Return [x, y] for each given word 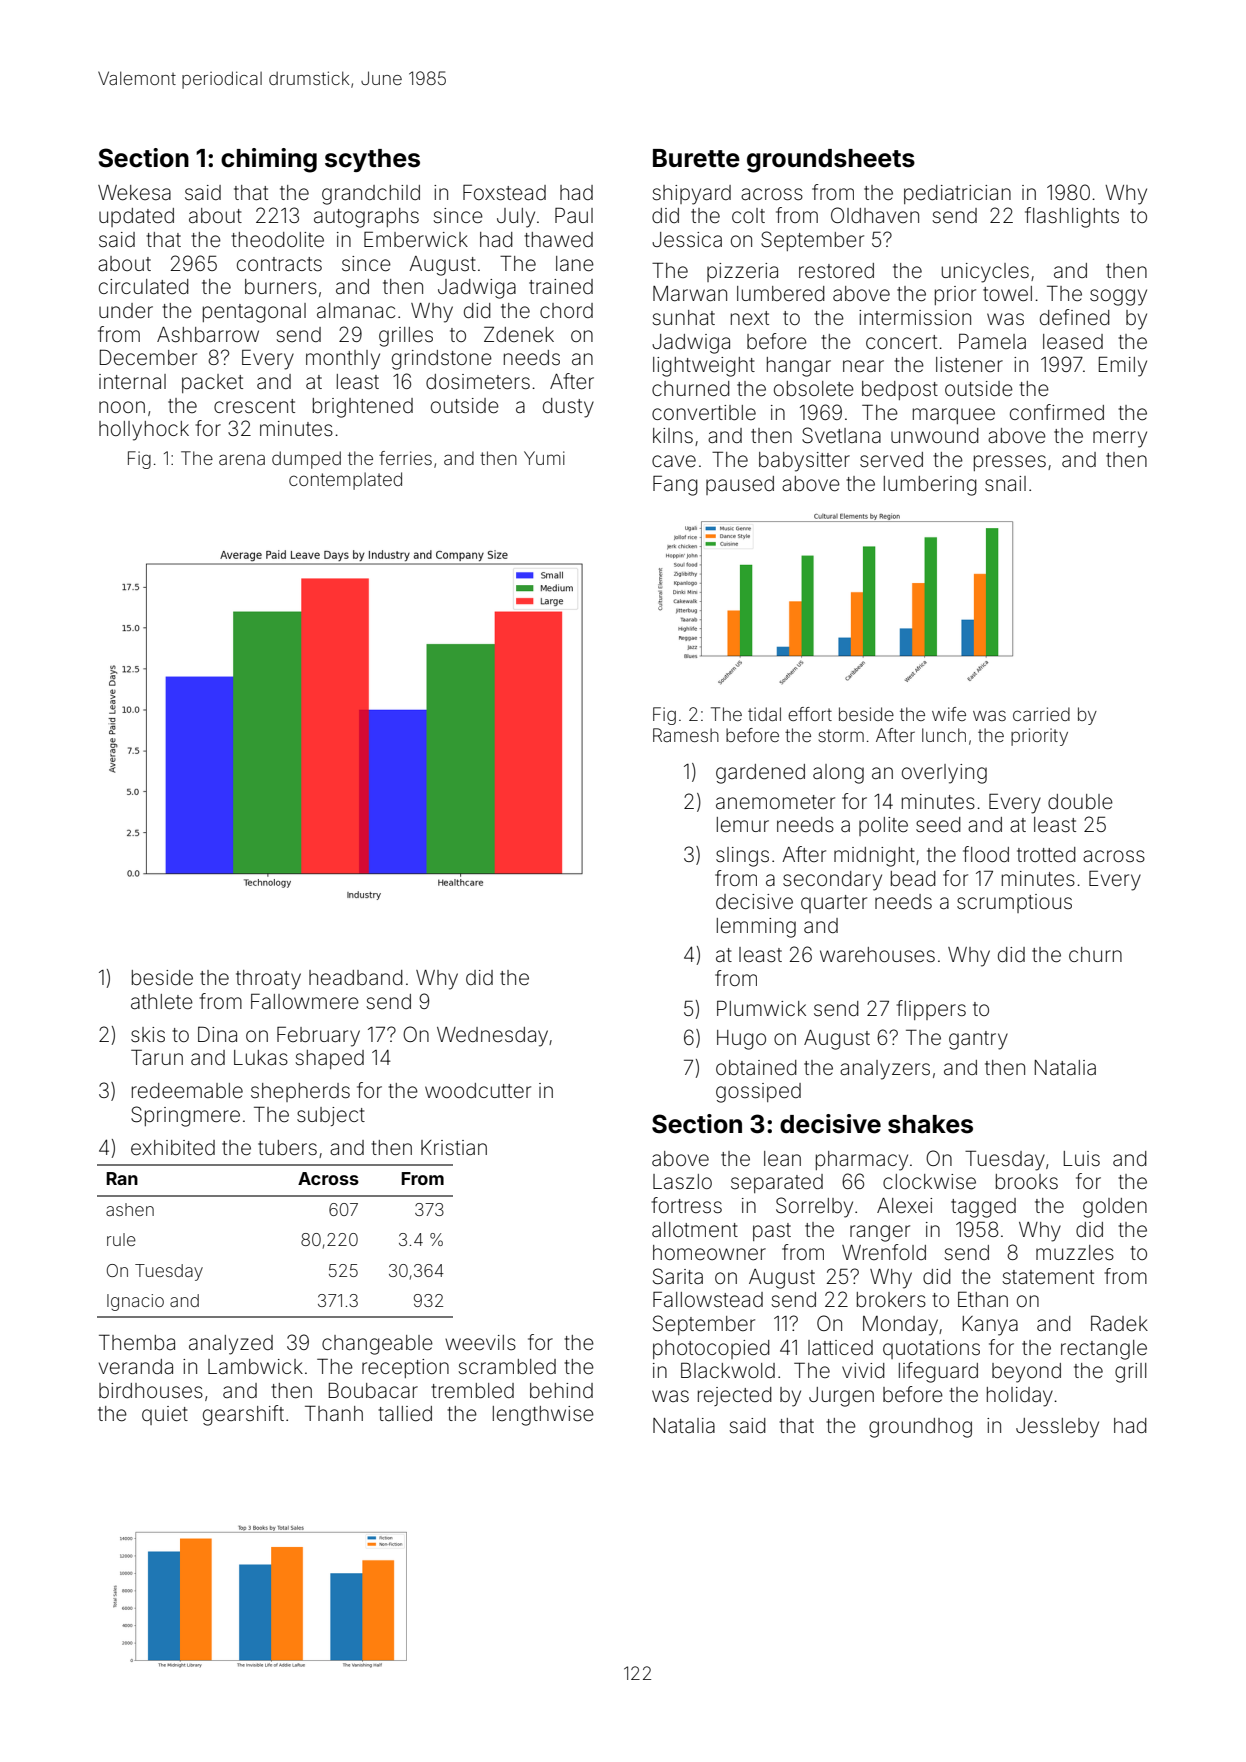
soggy [1118, 297]
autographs [366, 218]
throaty [268, 980]
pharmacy [862, 1161]
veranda [136, 1366]
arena [242, 459]
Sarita [678, 1276]
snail [1005, 483]
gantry [978, 1040]
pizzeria [742, 272]
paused [740, 485]
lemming [756, 928]
